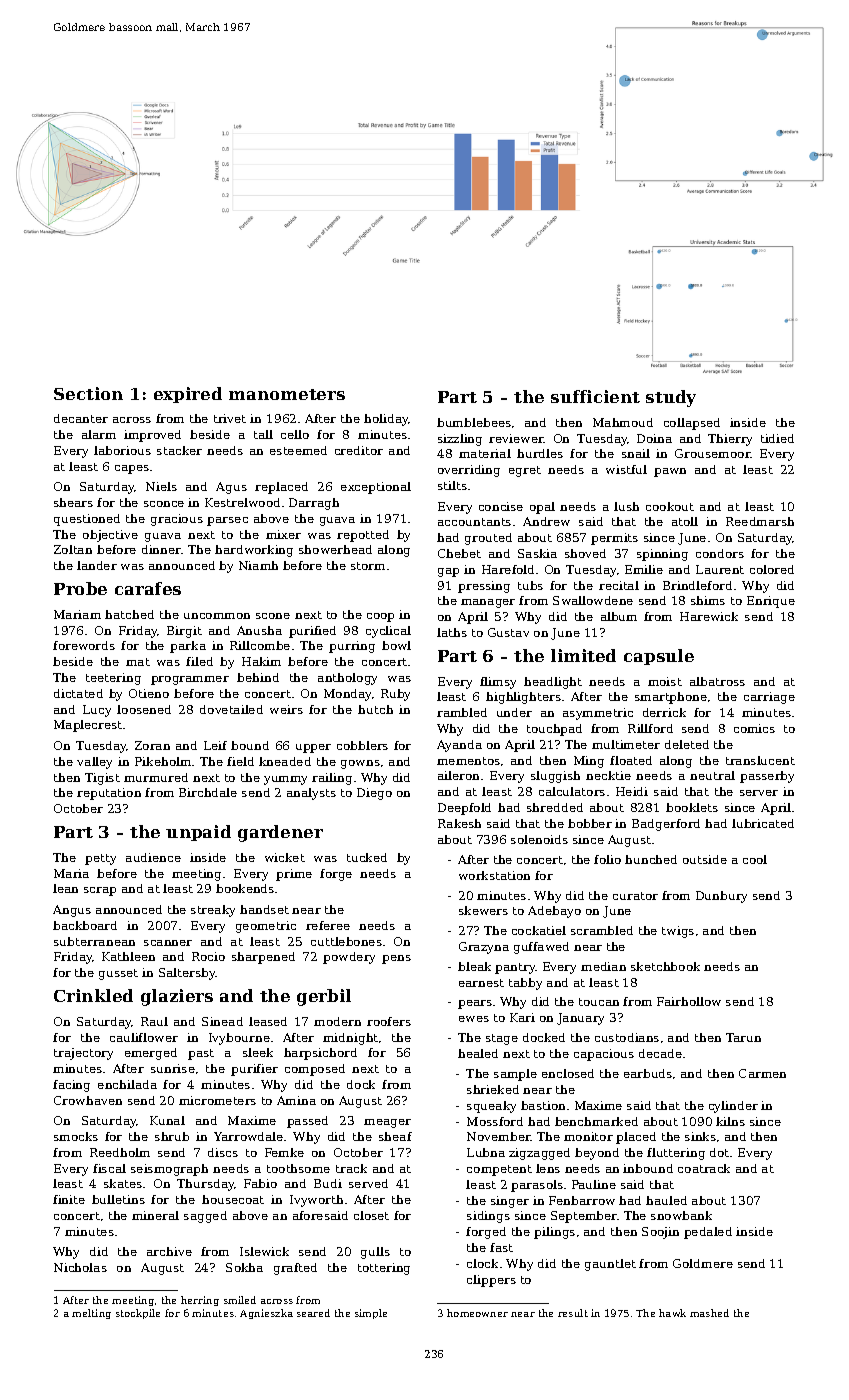 The image size is (849, 1400). I want to click on Tigist, so click(102, 779).
